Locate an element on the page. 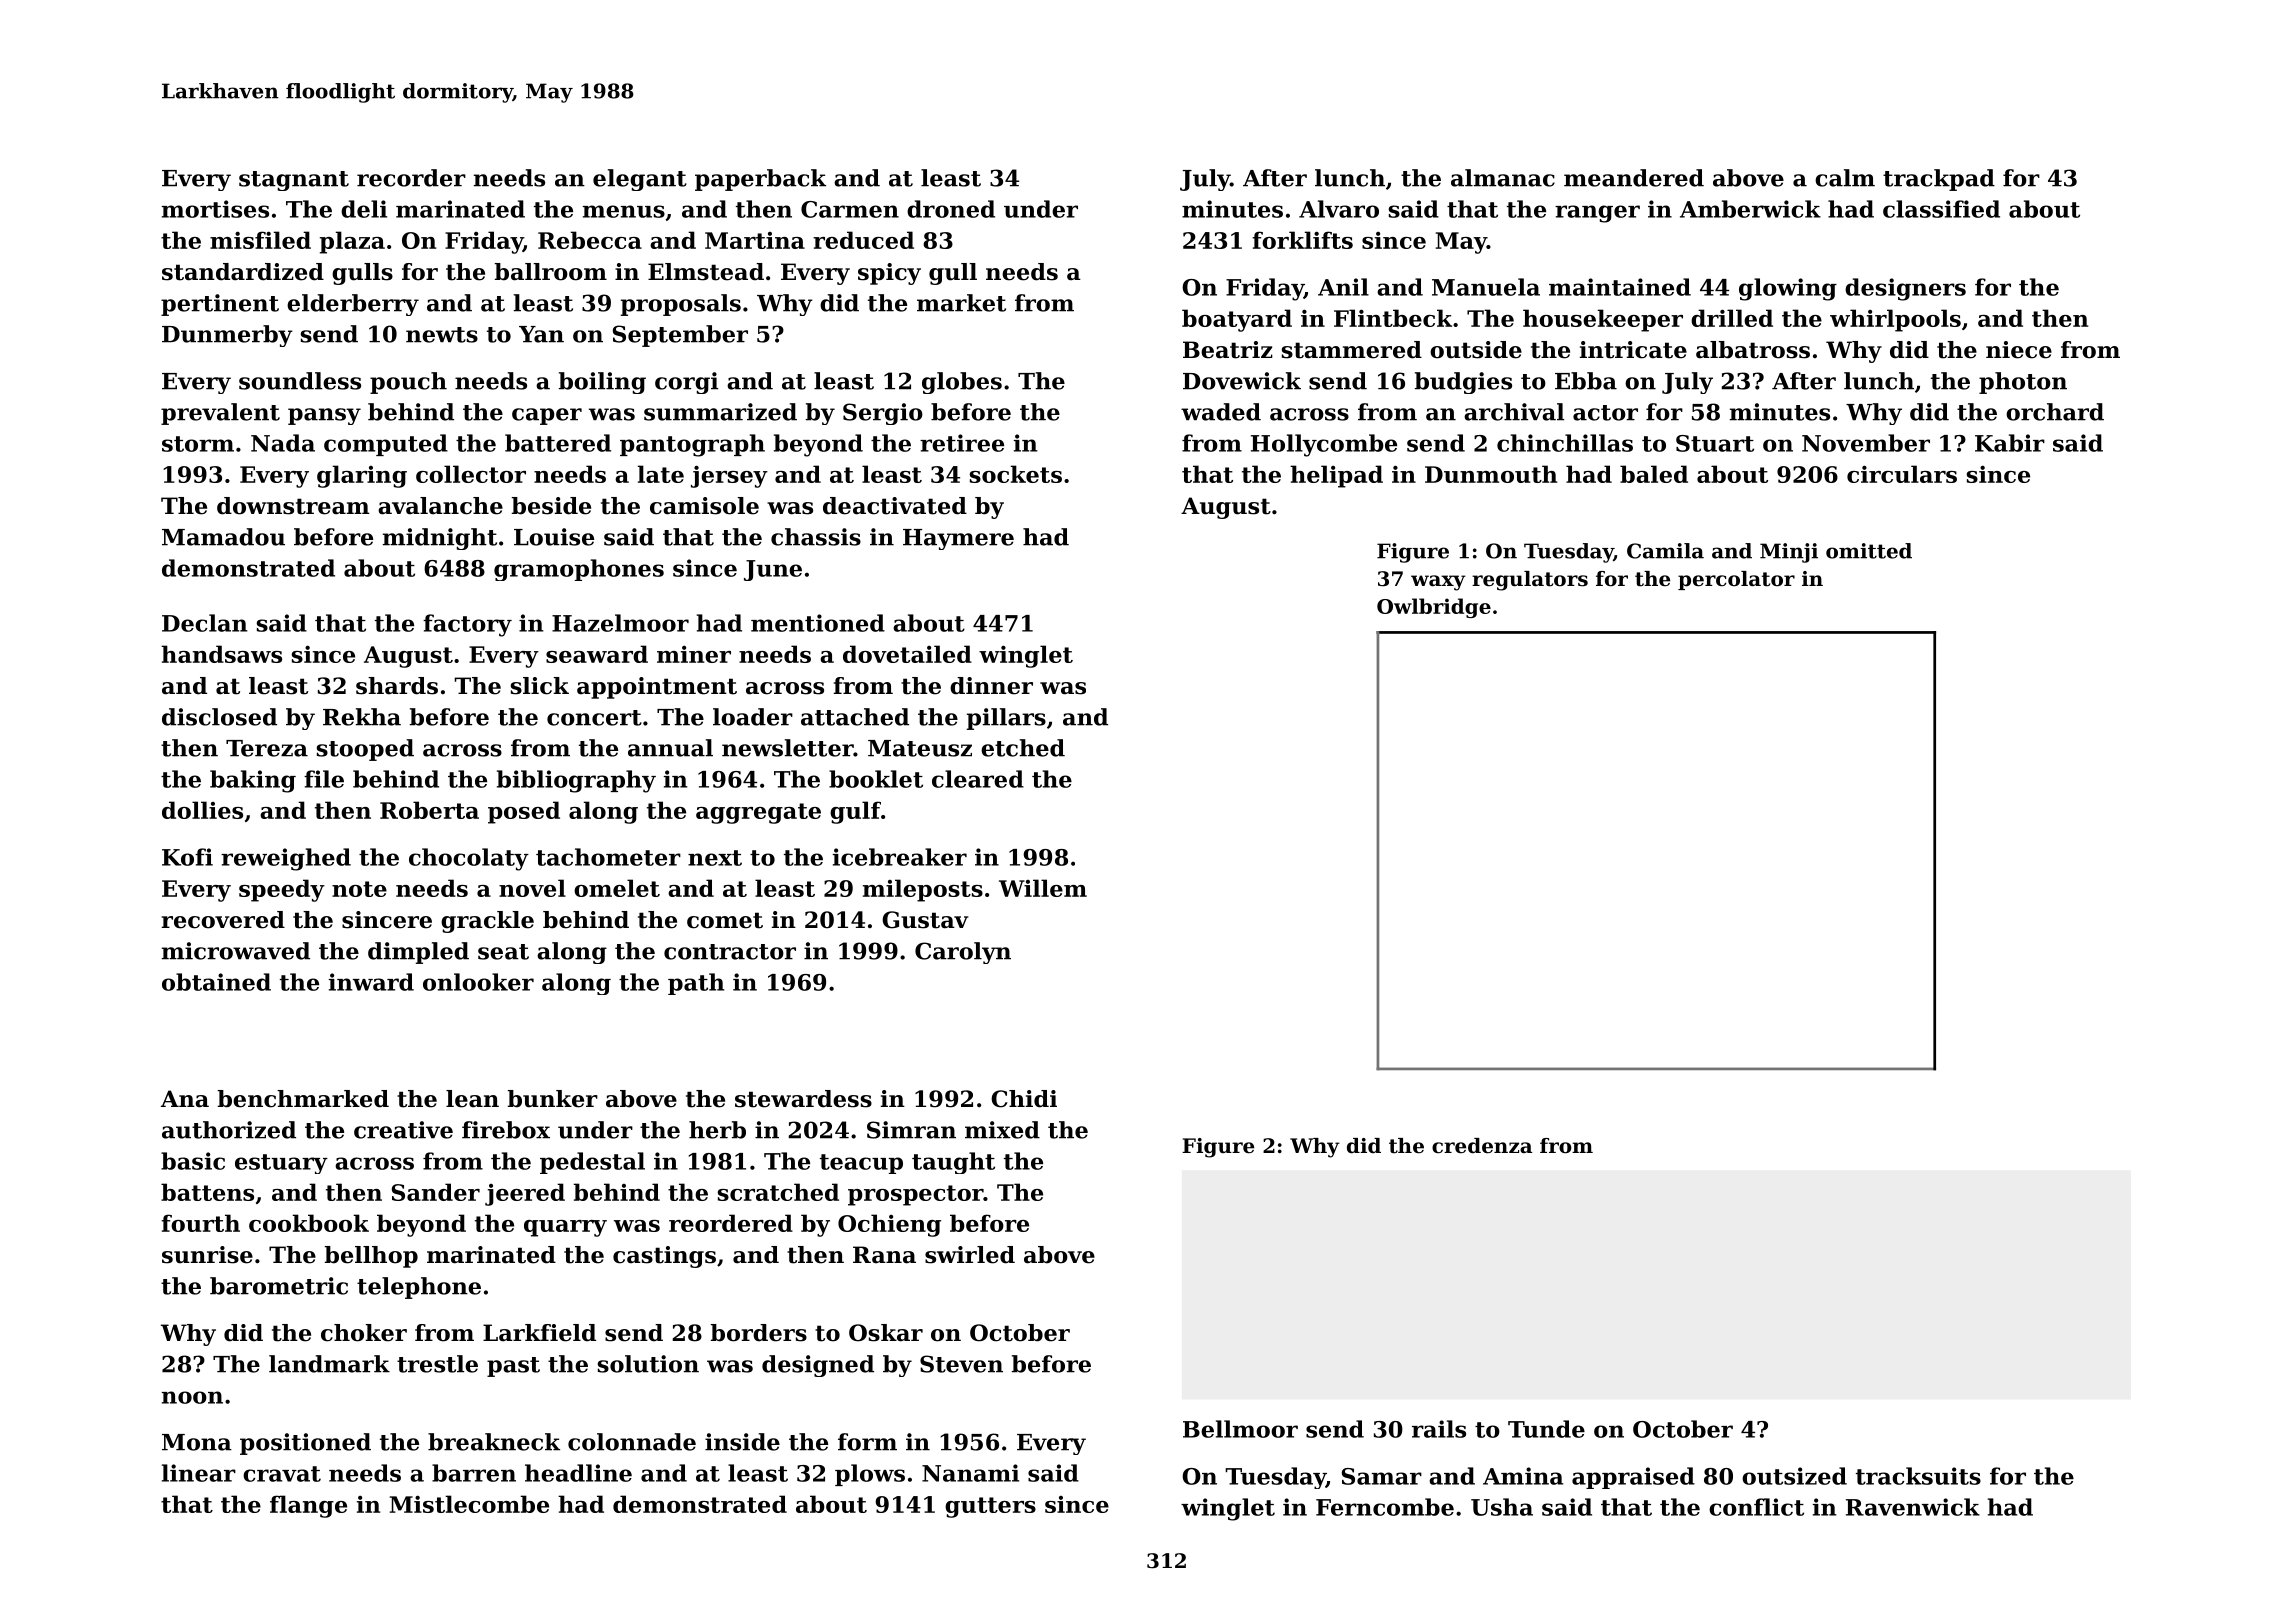 This page has width=2292, height=1620. omitted is located at coordinates (1869, 551).
